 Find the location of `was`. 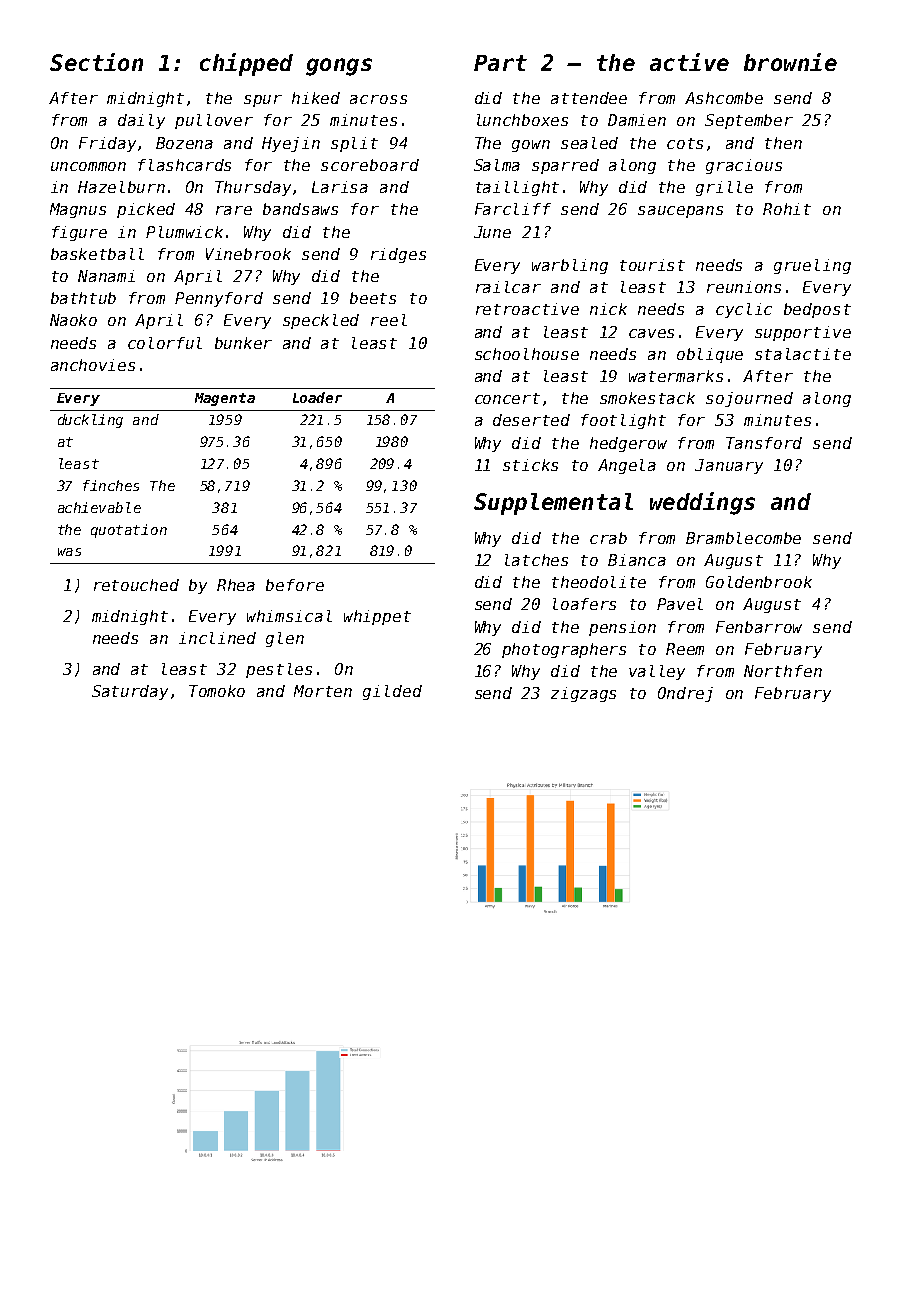

was is located at coordinates (69, 552).
